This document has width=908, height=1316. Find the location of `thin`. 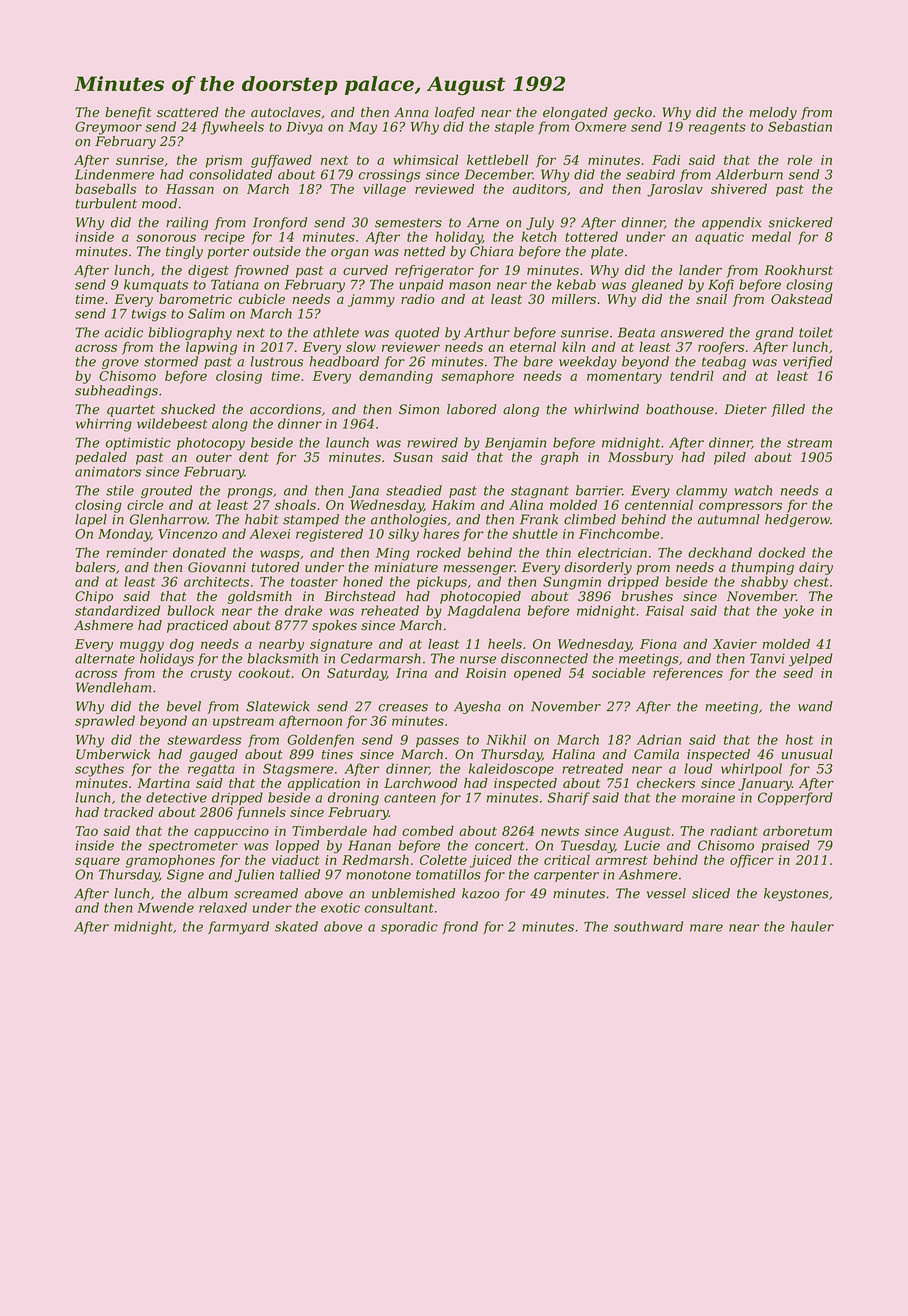

thin is located at coordinates (558, 552).
